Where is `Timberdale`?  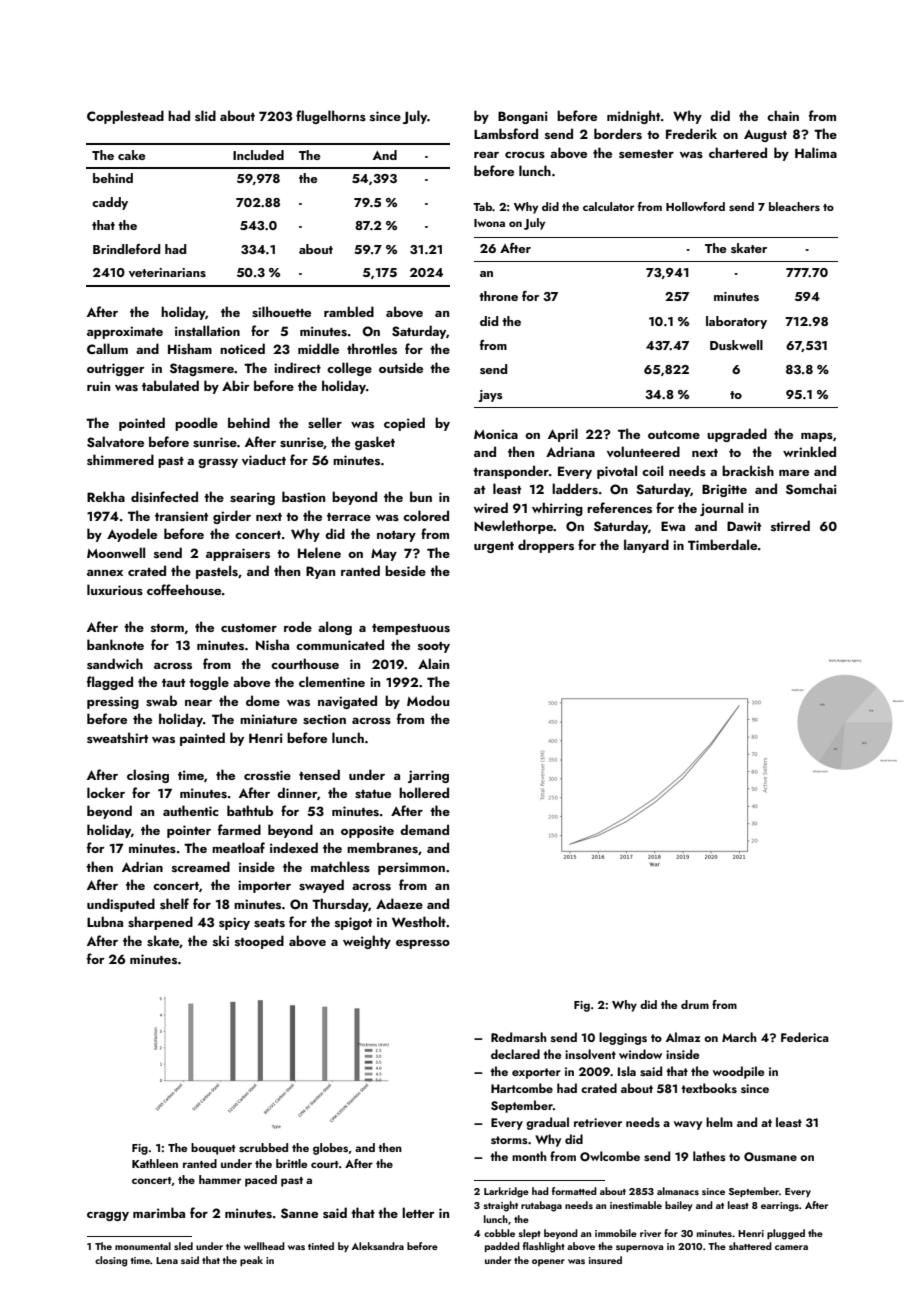 Timberdale is located at coordinates (722, 544).
